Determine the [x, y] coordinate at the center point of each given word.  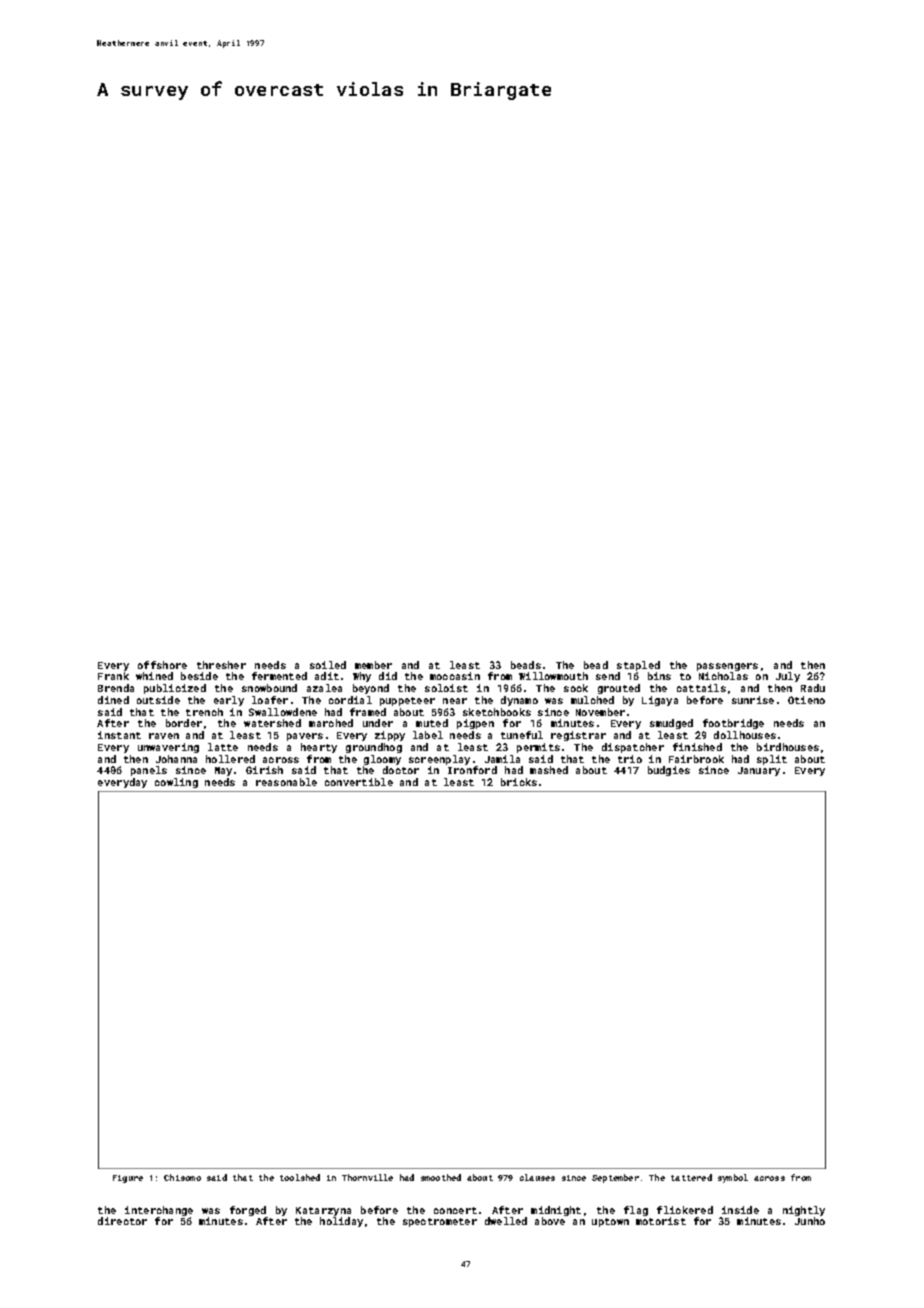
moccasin [455, 676]
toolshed [300, 1177]
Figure [128, 1179]
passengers [727, 667]
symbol [733, 1178]
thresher [221, 665]
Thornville [367, 1177]
